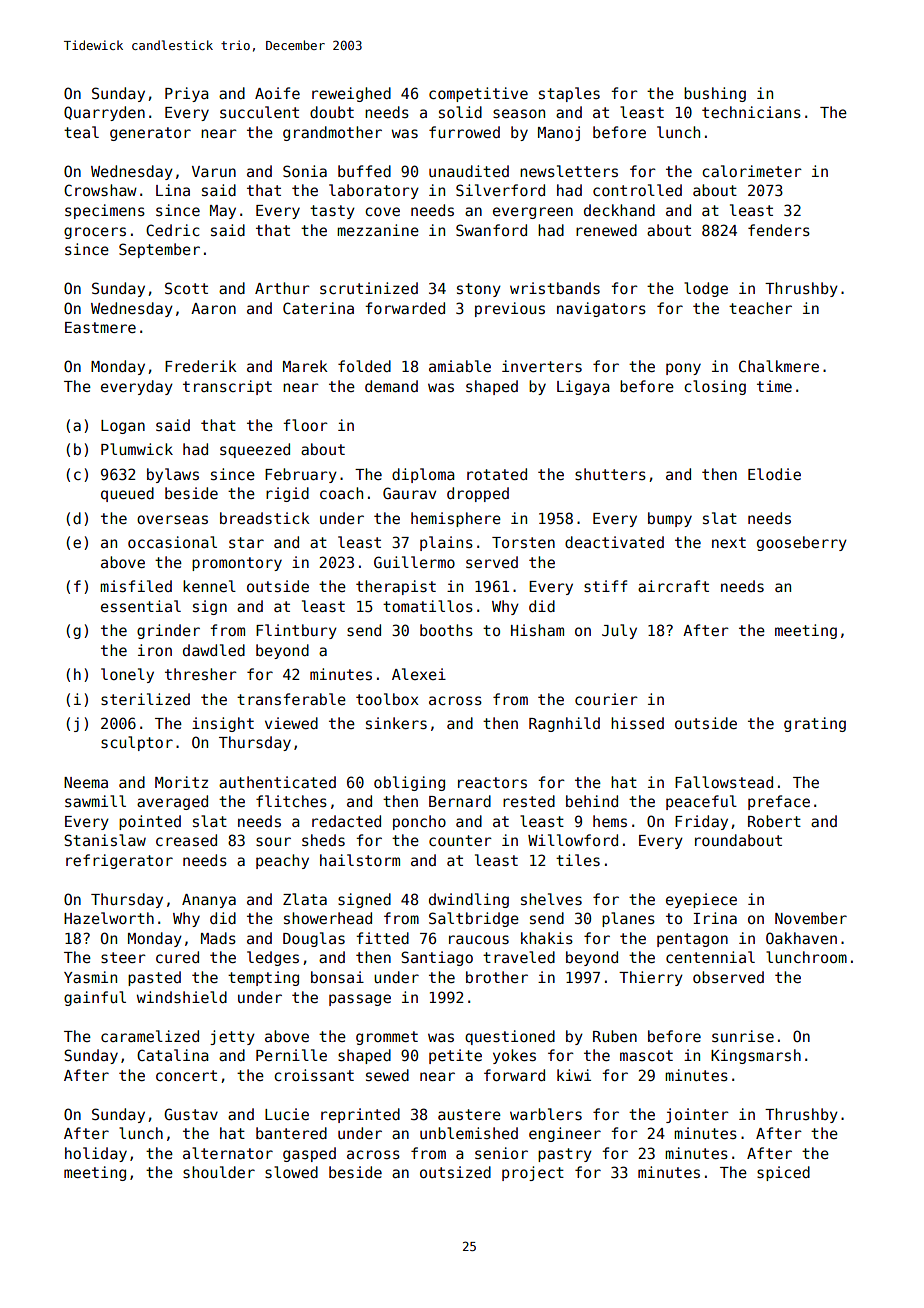  Describe the element at coordinates (455, 1172) in the document. I see `outsized` at that location.
